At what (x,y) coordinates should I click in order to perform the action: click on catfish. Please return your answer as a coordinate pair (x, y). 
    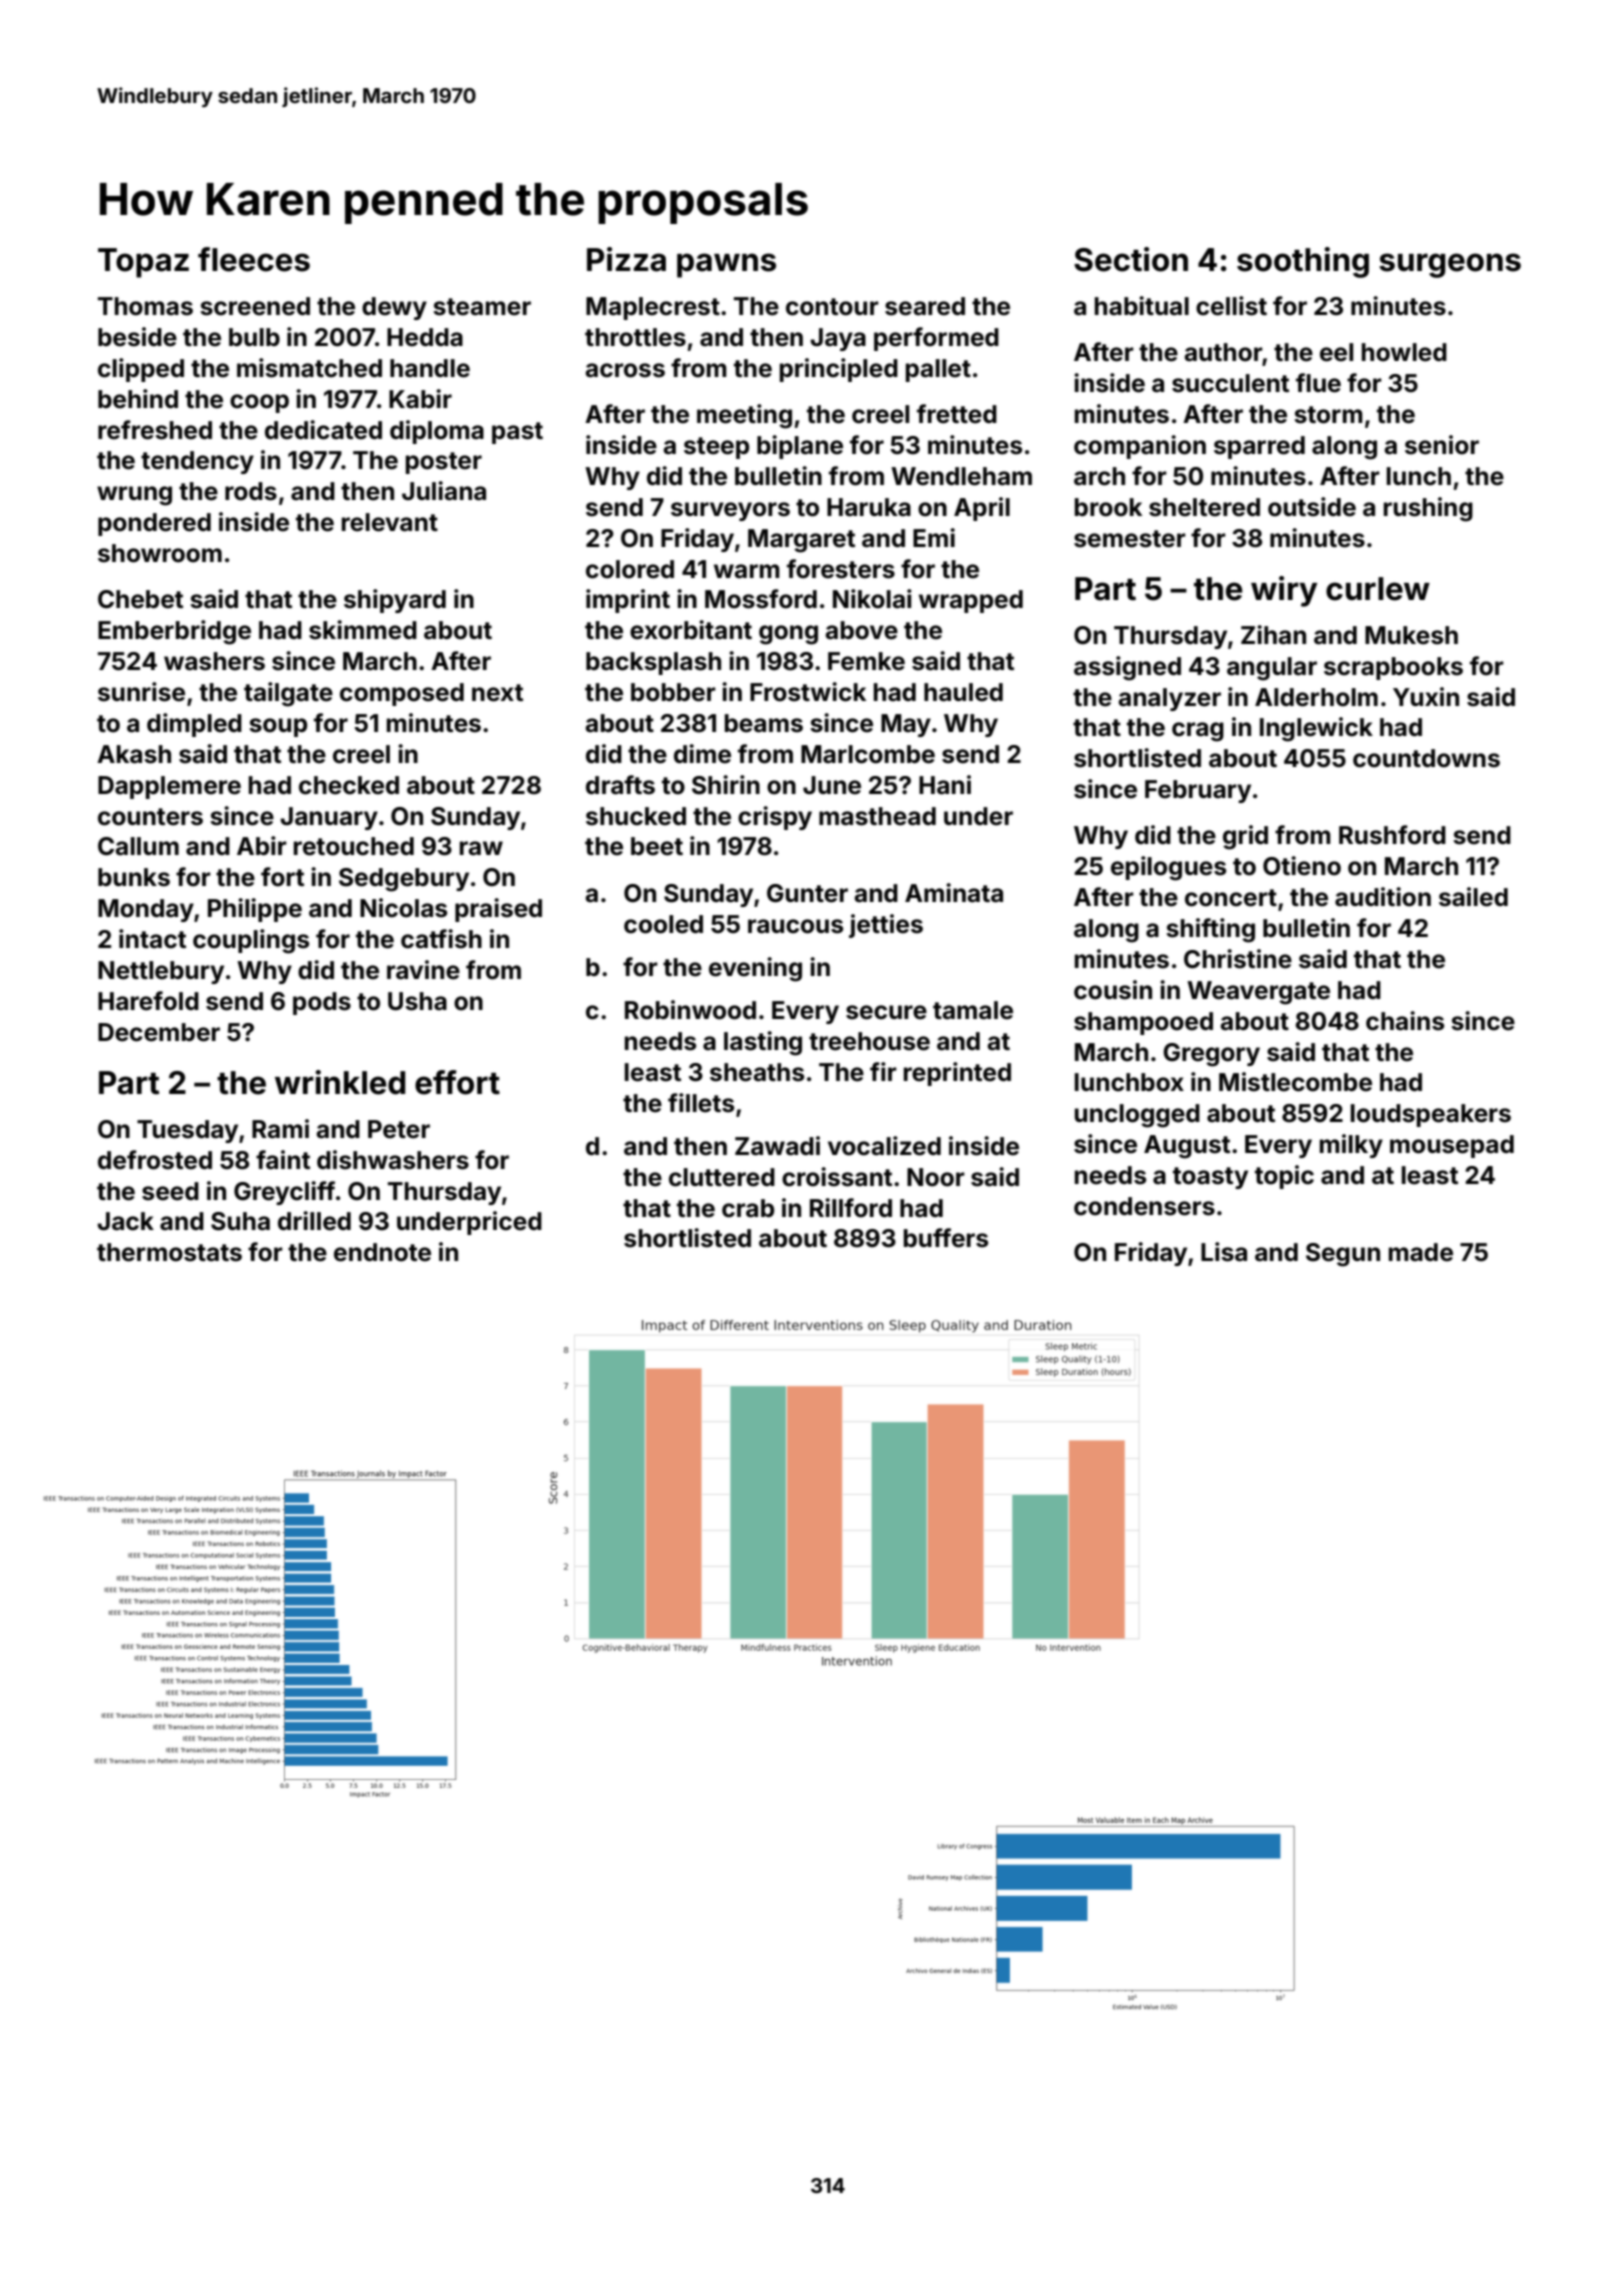
    Looking at the image, I should click on (441, 939).
